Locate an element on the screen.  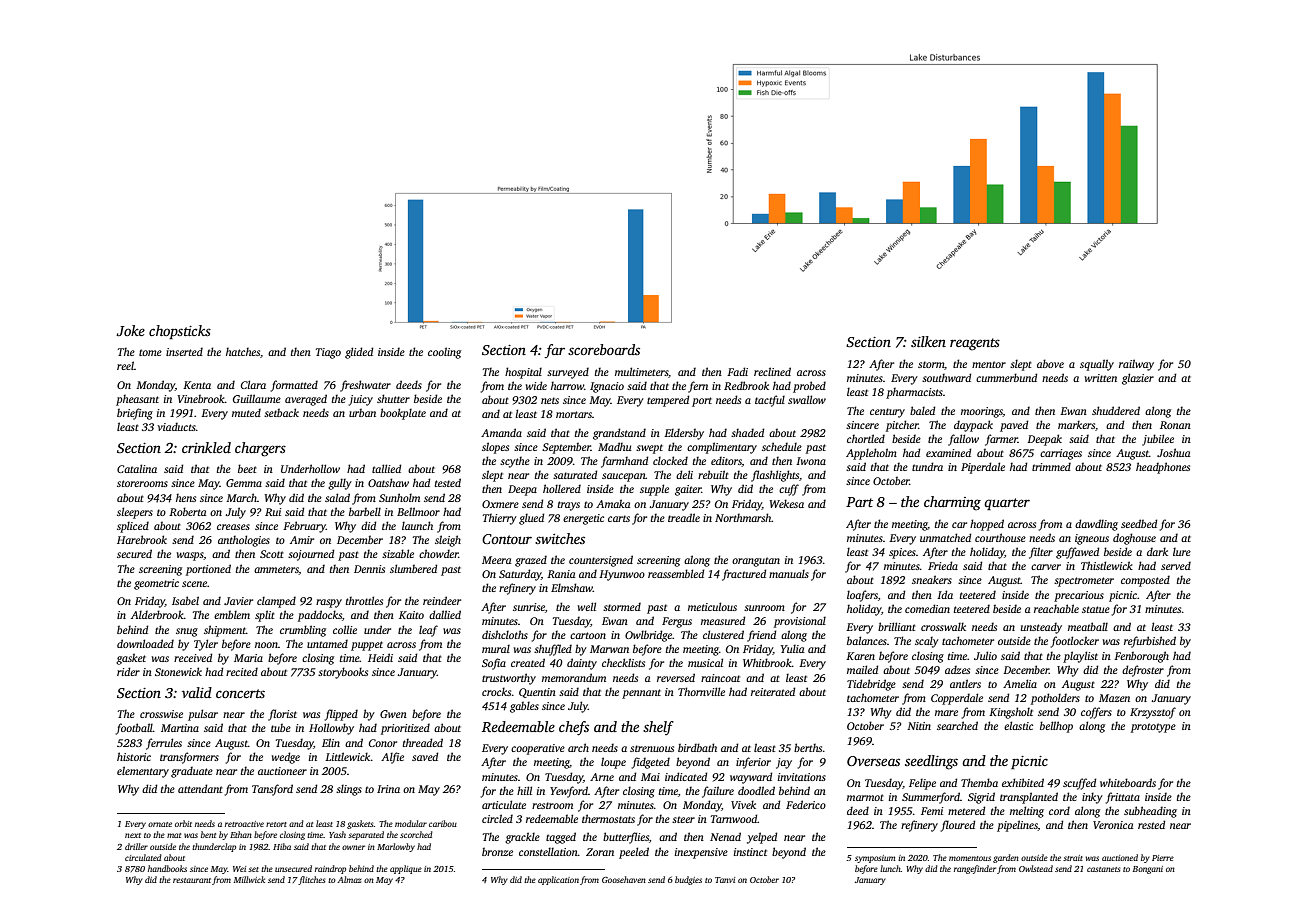
reagents is located at coordinates (975, 344).
